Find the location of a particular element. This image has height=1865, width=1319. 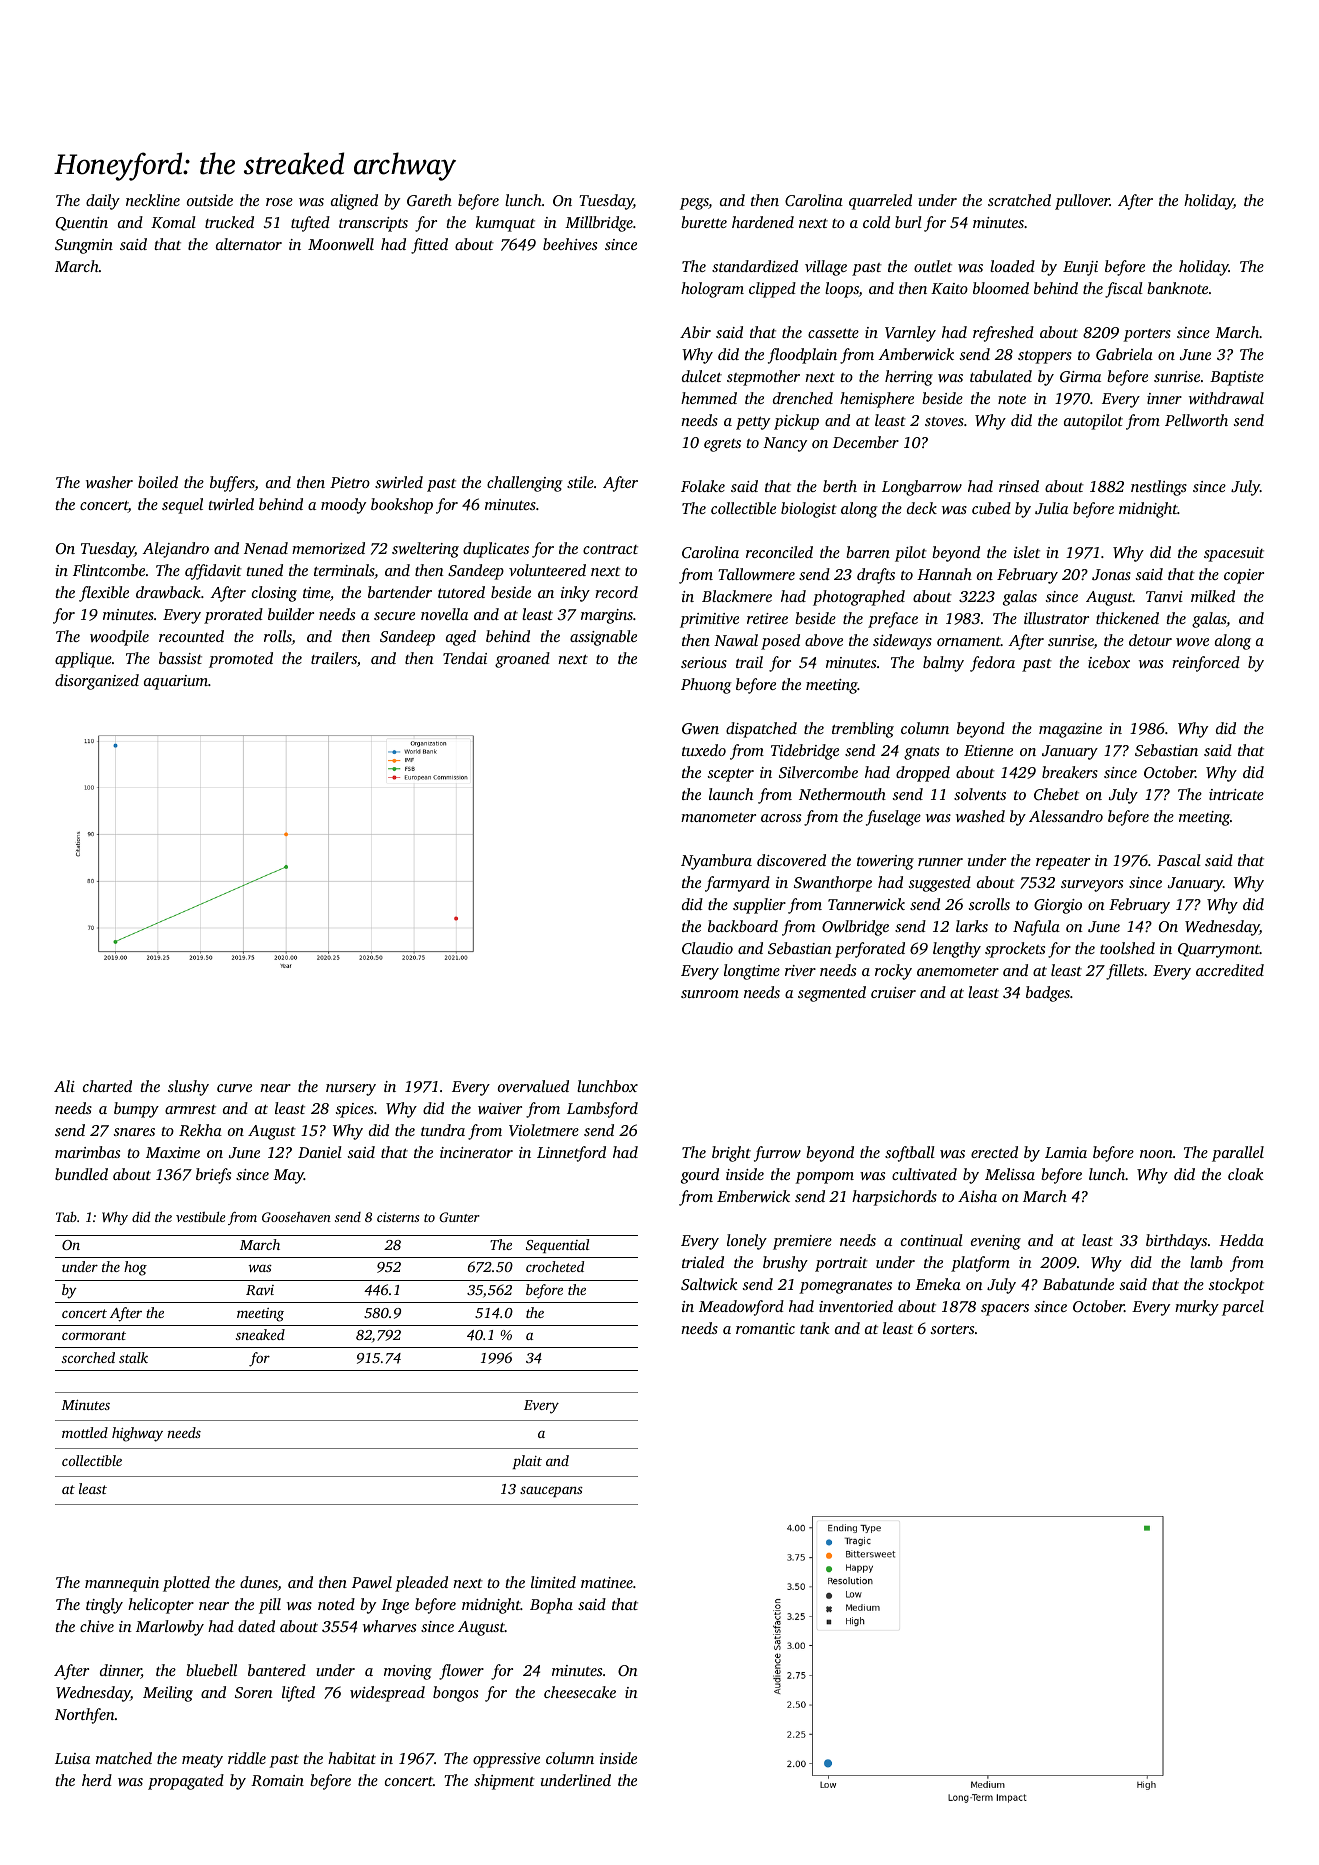

oppressive is located at coordinates (506, 1760).
